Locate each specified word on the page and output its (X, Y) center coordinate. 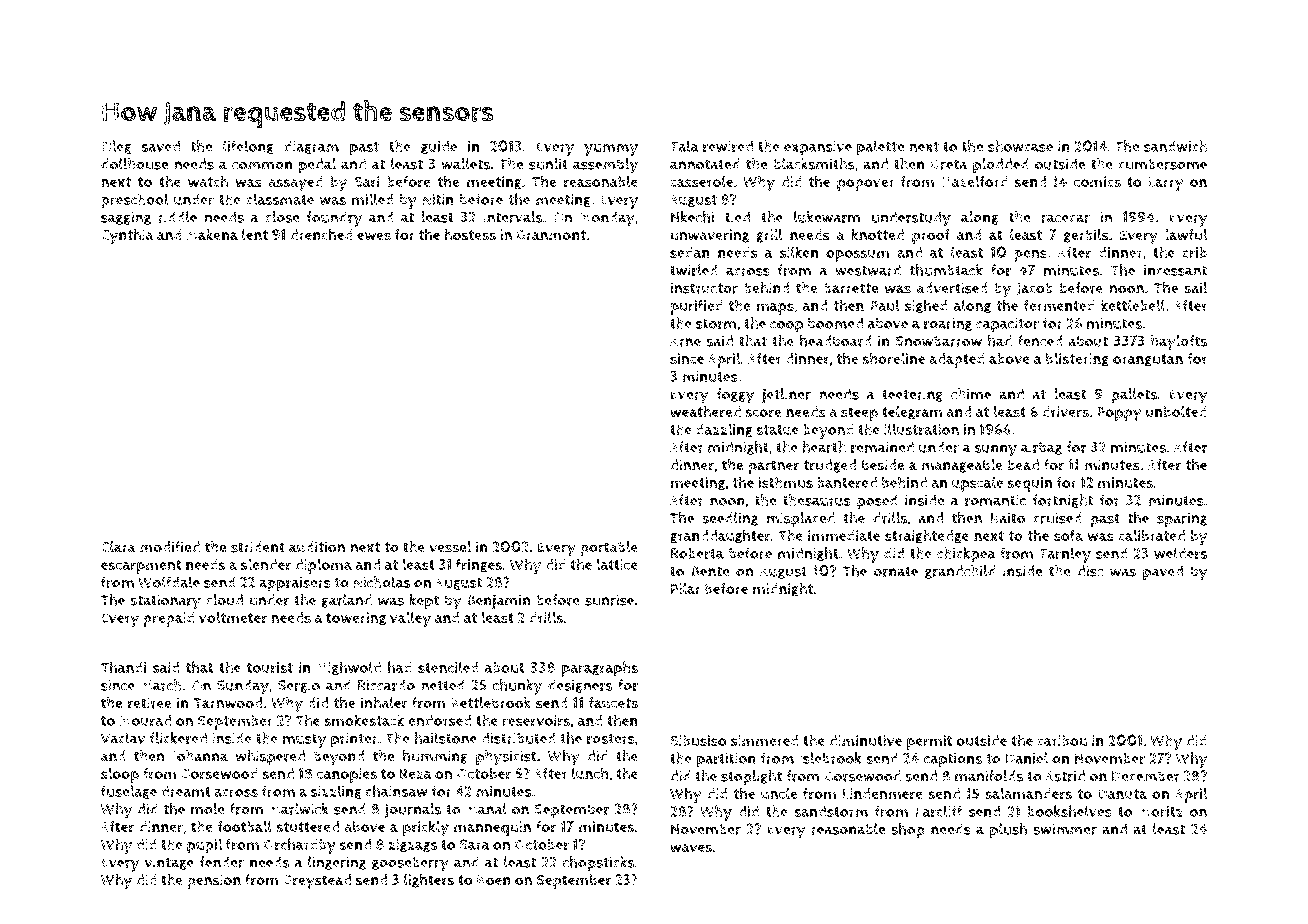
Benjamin (498, 602)
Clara (118, 547)
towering (356, 619)
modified (170, 547)
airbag (1041, 448)
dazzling (724, 430)
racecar (1065, 218)
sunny (996, 450)
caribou (1062, 741)
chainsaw (397, 791)
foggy (735, 396)
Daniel (1027, 758)
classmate (280, 199)
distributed (518, 738)
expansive (818, 148)
